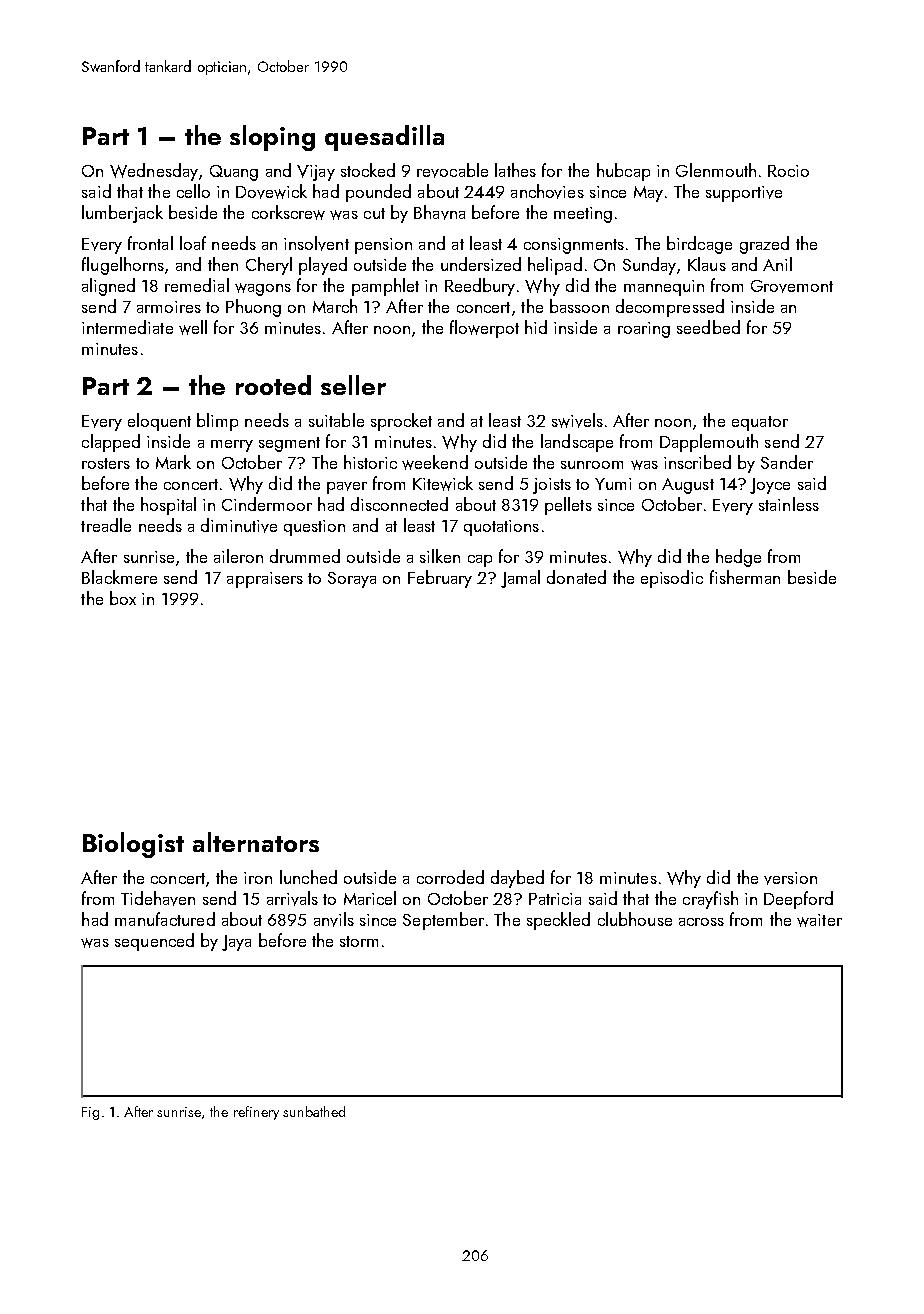 Image resolution: width=924 pixels, height=1314 pixels. What do you see at coordinates (790, 878) in the screenshot?
I see `version` at bounding box center [790, 878].
